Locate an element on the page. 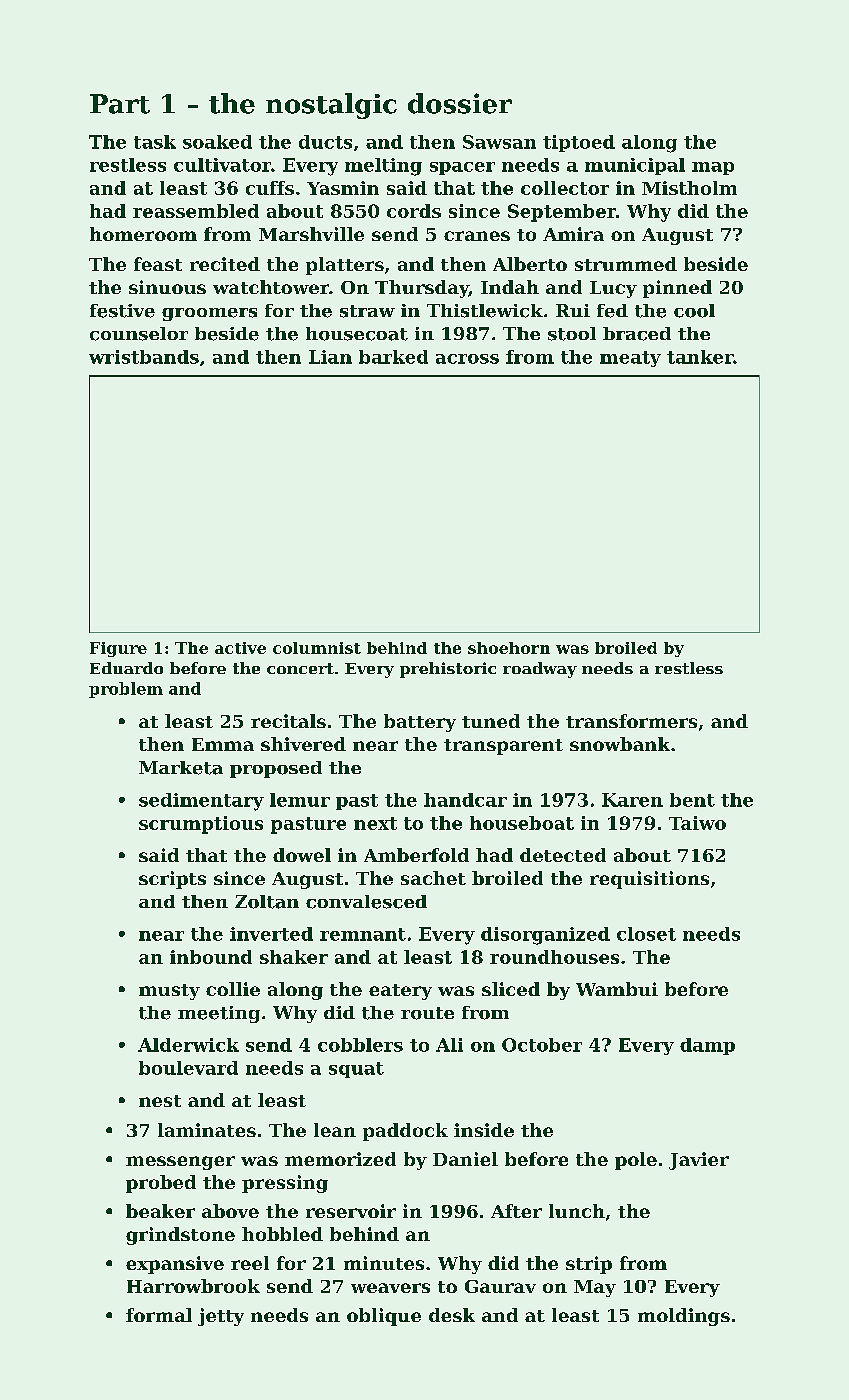 Image resolution: width=849 pixels, height=1400 pixels. May is located at coordinates (595, 1288).
